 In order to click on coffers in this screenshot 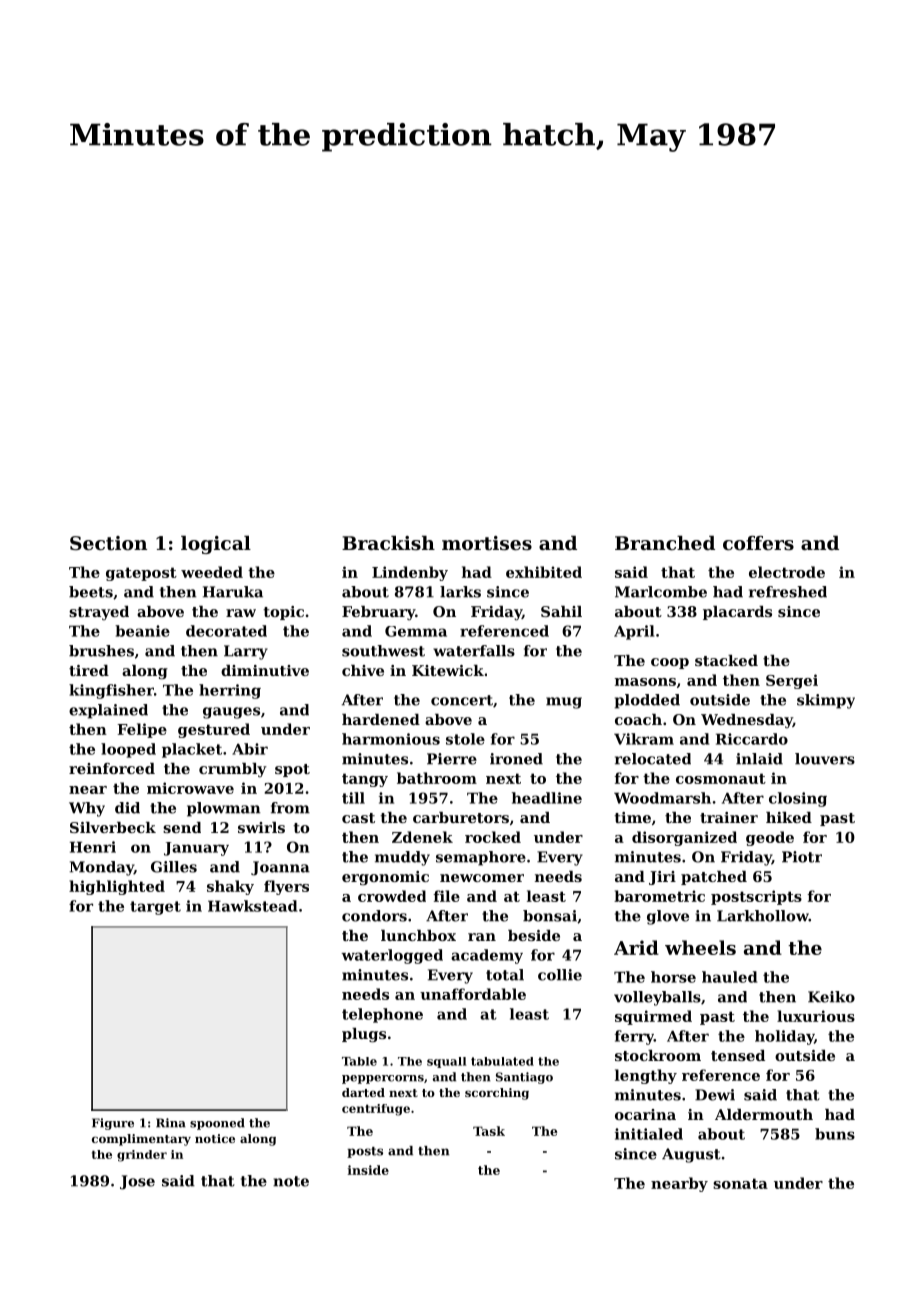, I will do `click(758, 543)`.
